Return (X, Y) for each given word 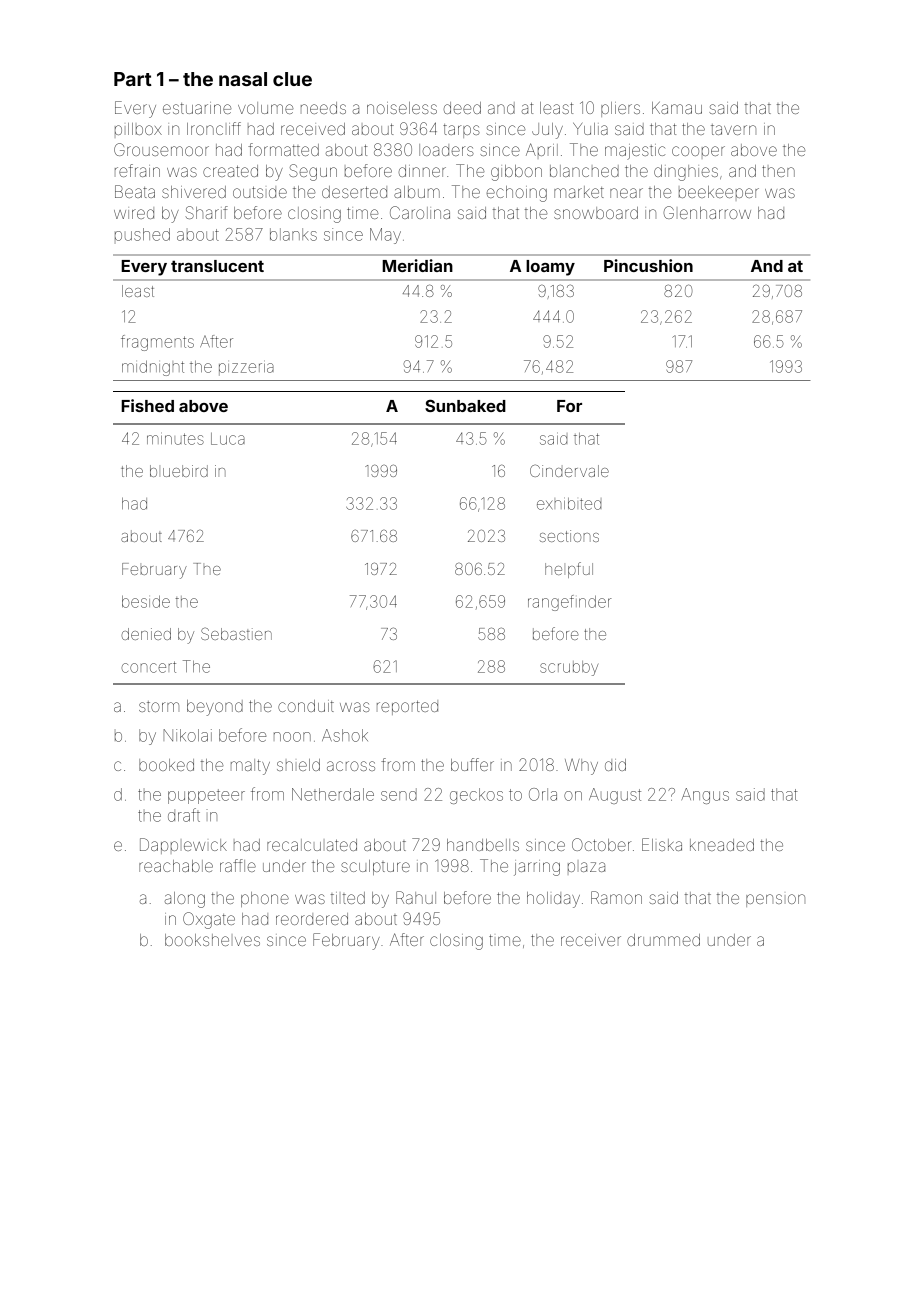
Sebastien (236, 633)
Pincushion (648, 265)
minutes (175, 439)
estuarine (197, 108)
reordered (312, 919)
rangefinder (570, 603)
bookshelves (212, 940)
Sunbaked (465, 405)
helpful (569, 570)
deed (462, 108)
